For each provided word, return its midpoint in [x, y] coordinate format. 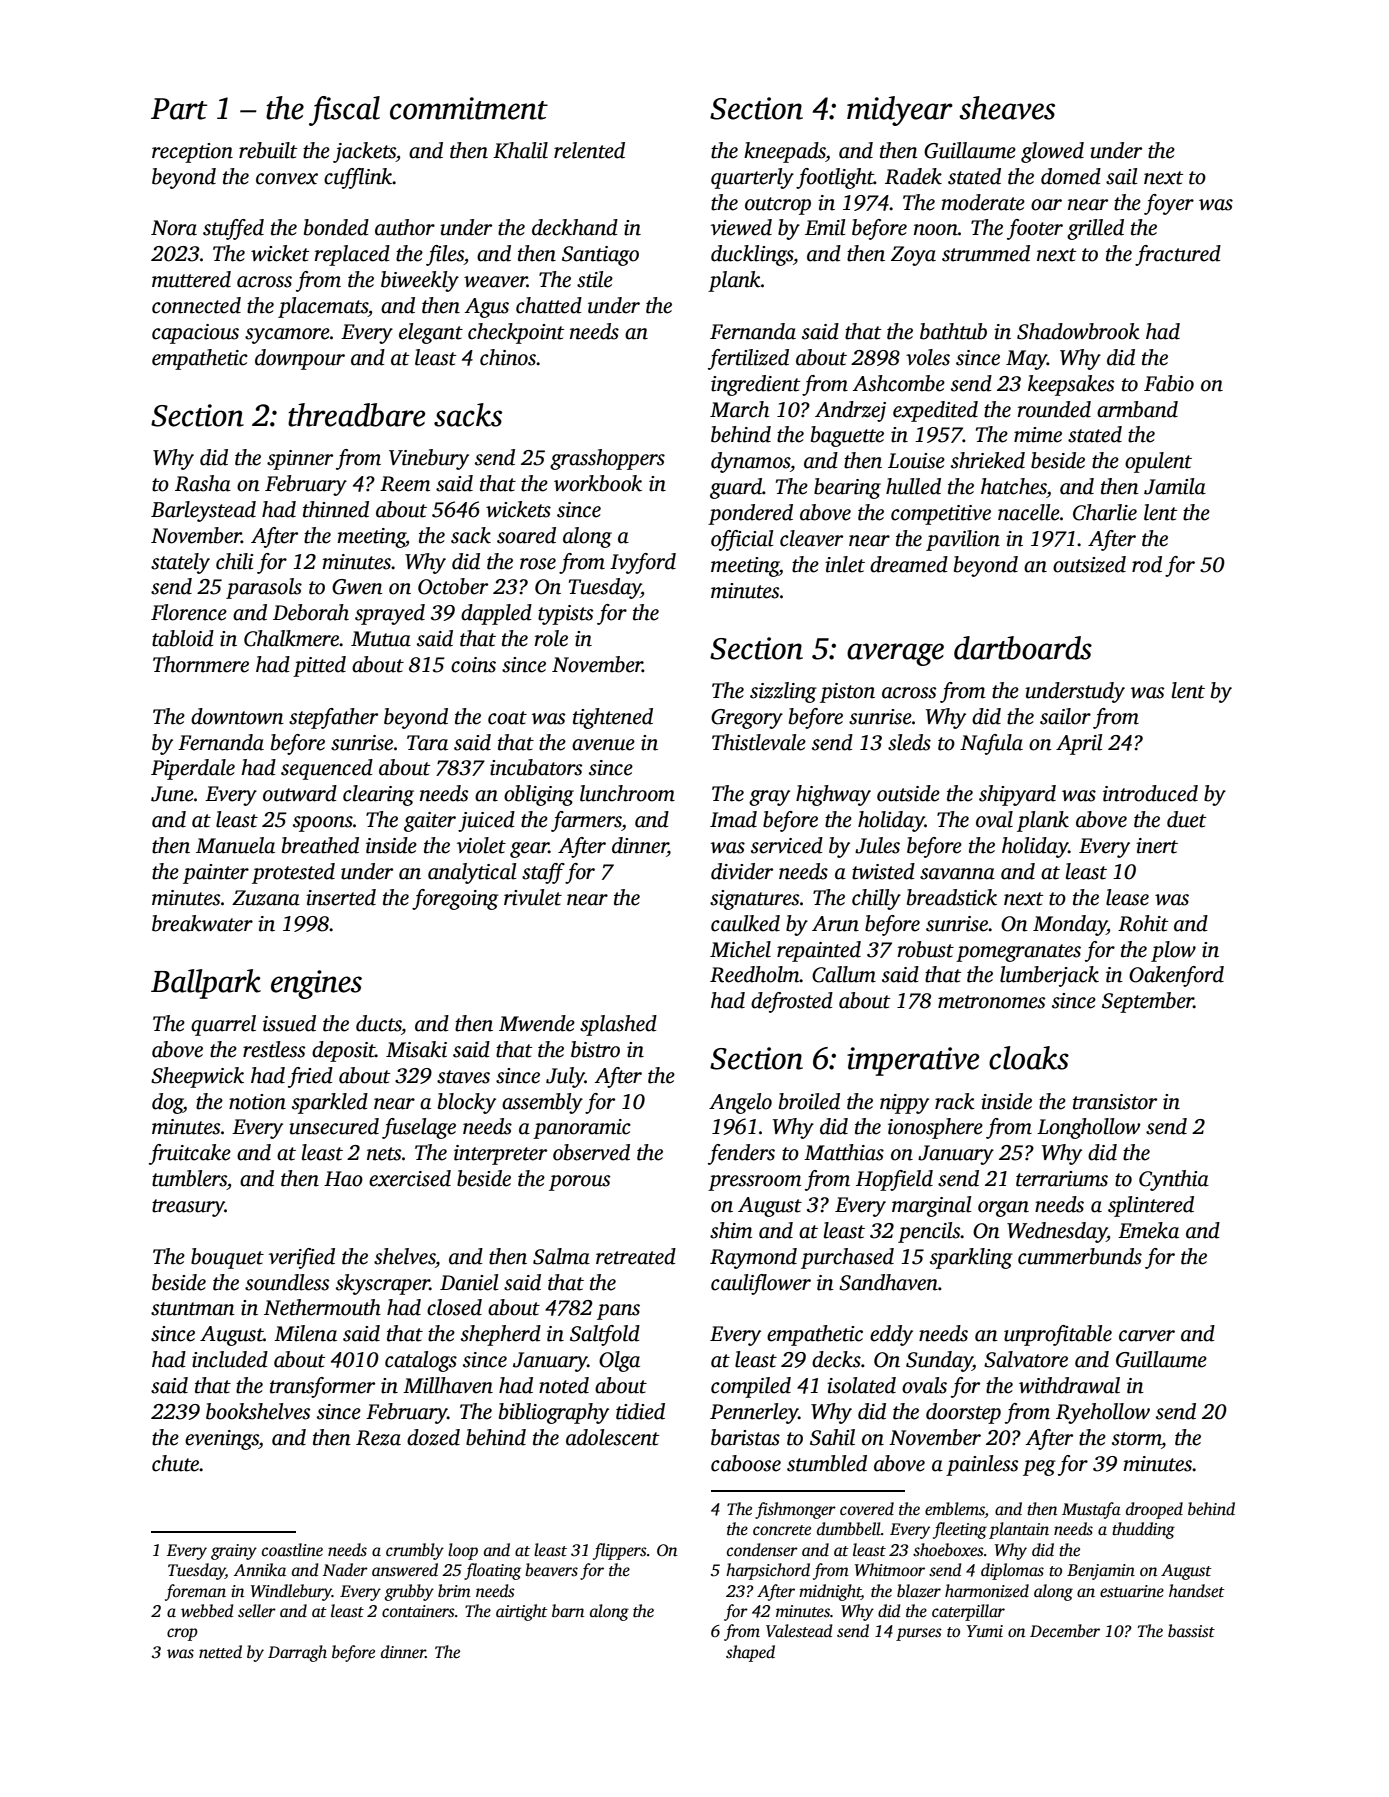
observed [591, 1152]
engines [316, 984]
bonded [336, 227]
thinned [336, 509]
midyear [900, 111]
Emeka [1148, 1230]
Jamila [1175, 486]
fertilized [748, 359]
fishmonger [795, 1510]
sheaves [1007, 108]
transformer [322, 1387]
